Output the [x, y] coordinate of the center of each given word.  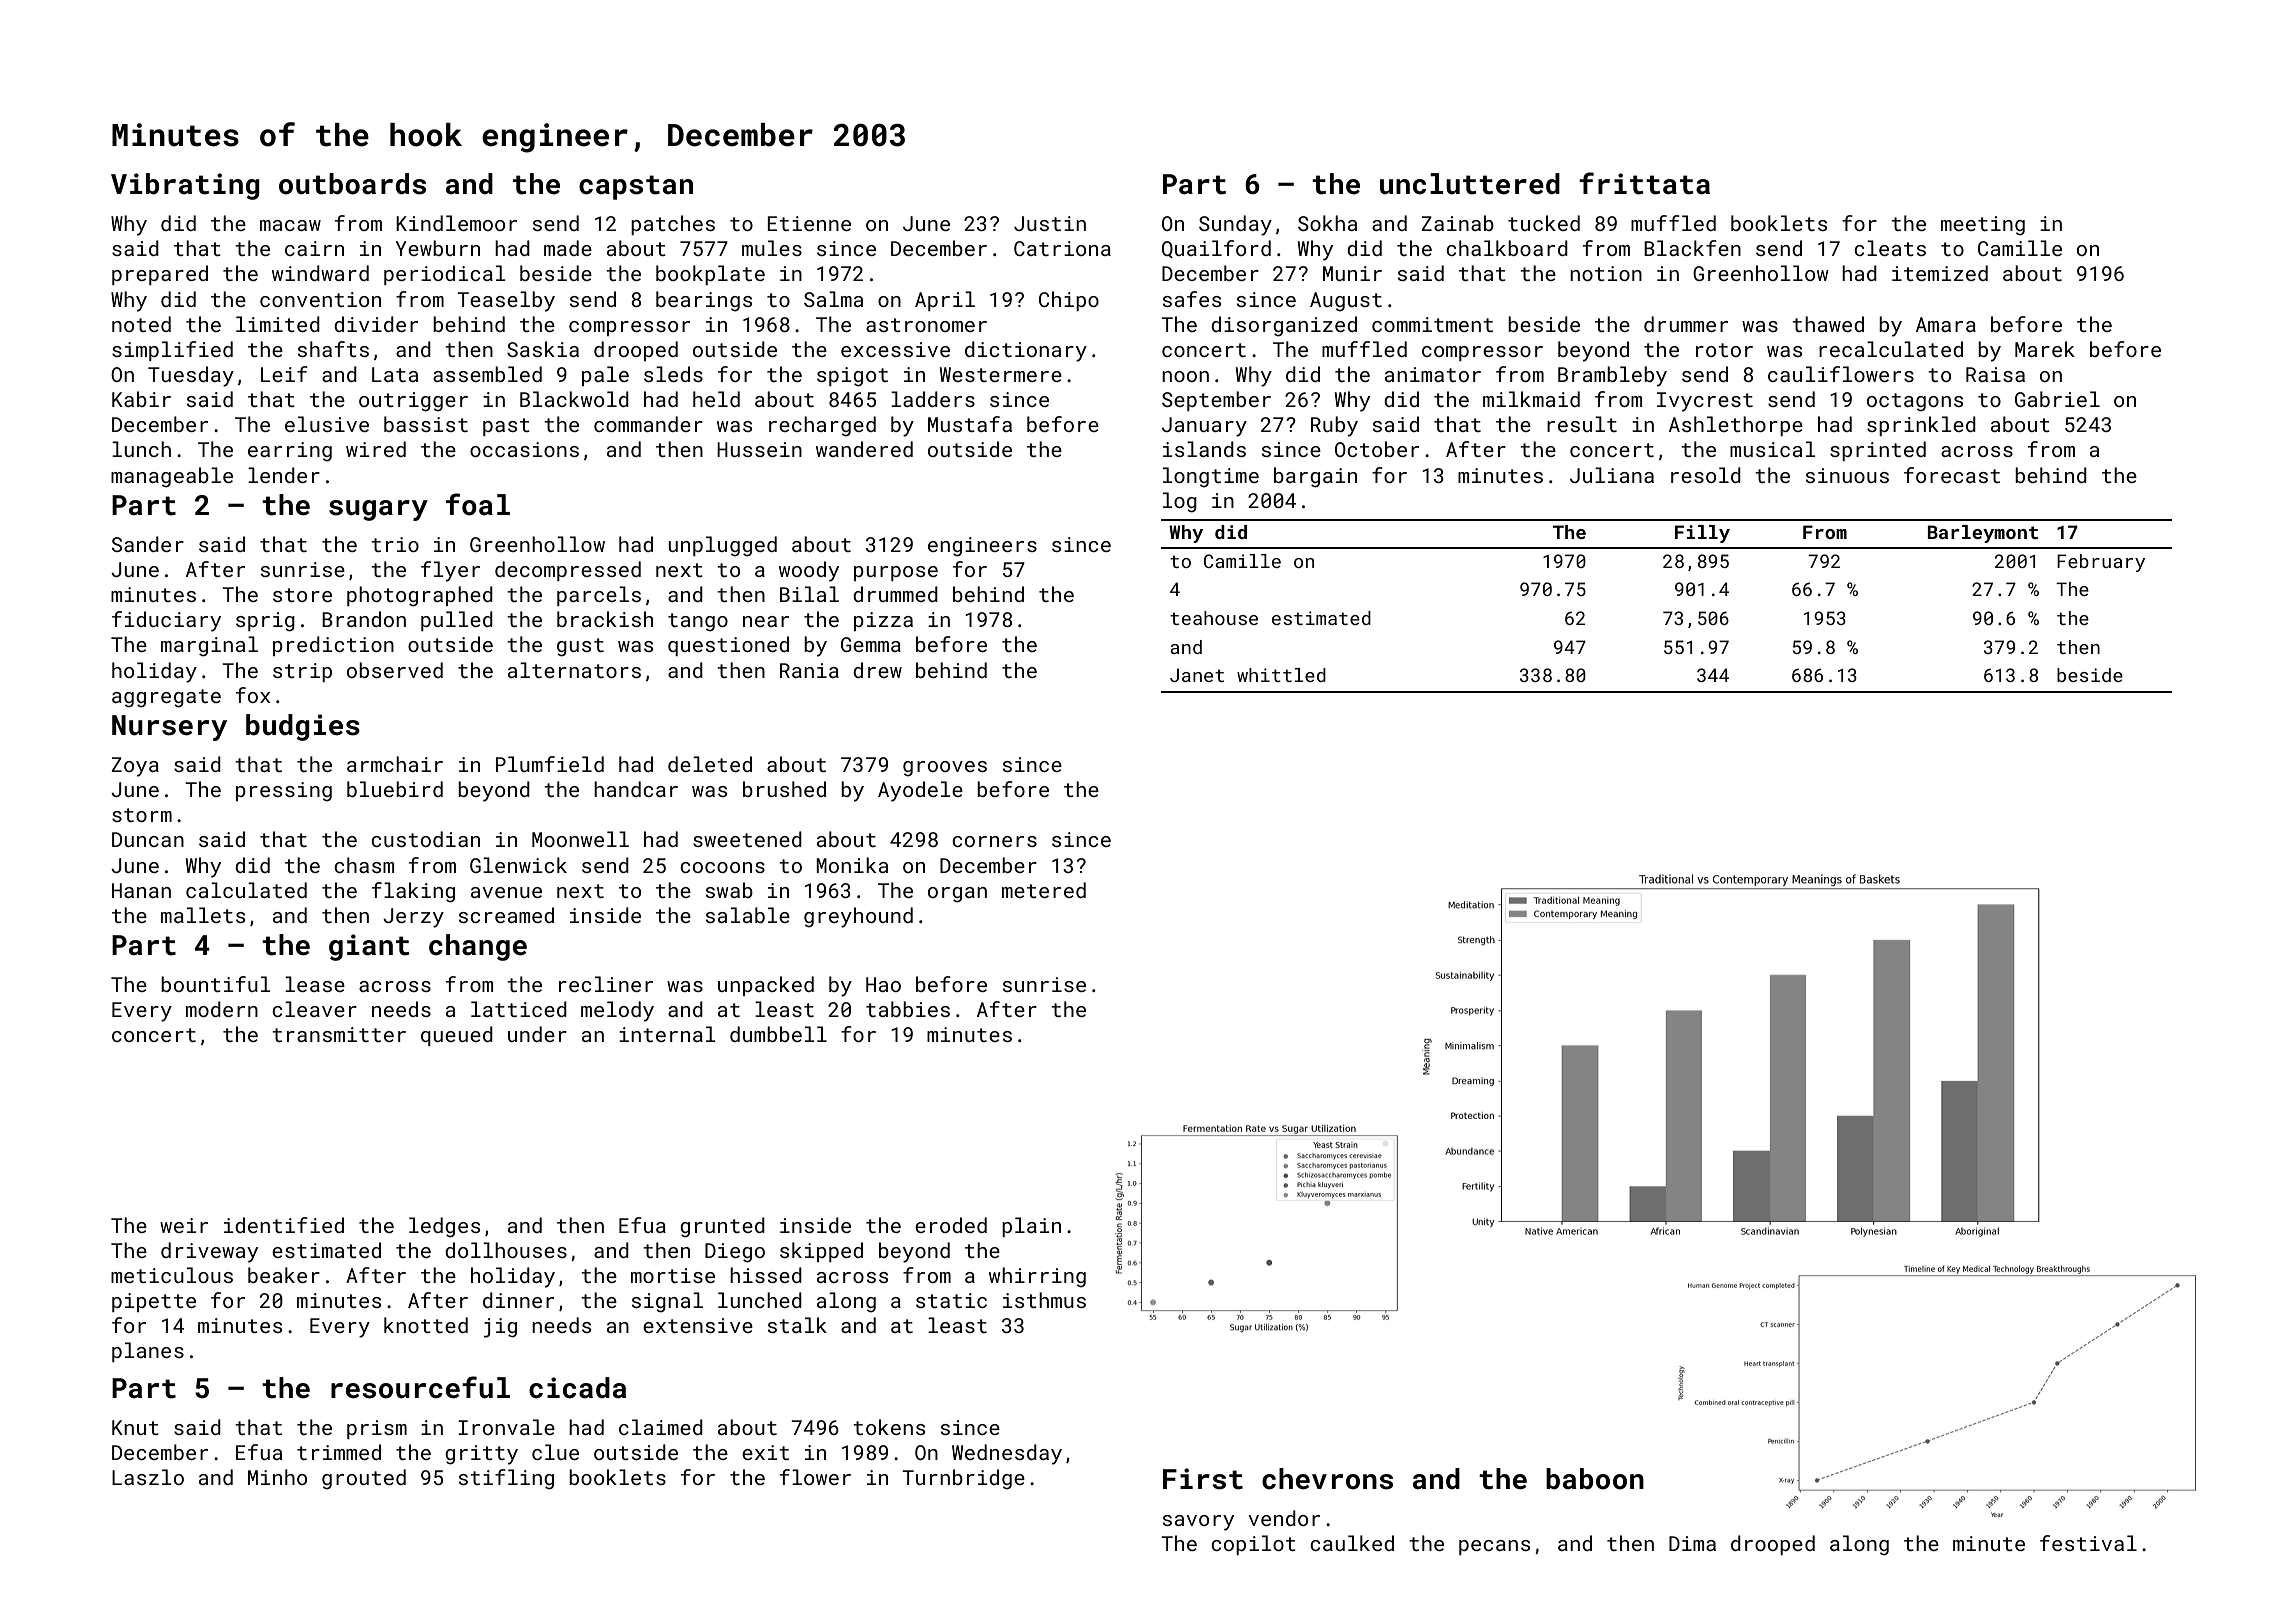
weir [184, 1225]
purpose [896, 573]
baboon [1595, 1479]
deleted [710, 764]
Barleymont [1983, 534]
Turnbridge [963, 1479]
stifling [506, 1479]
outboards [352, 184]
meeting [1983, 226]
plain [1031, 1227]
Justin [1050, 223]
